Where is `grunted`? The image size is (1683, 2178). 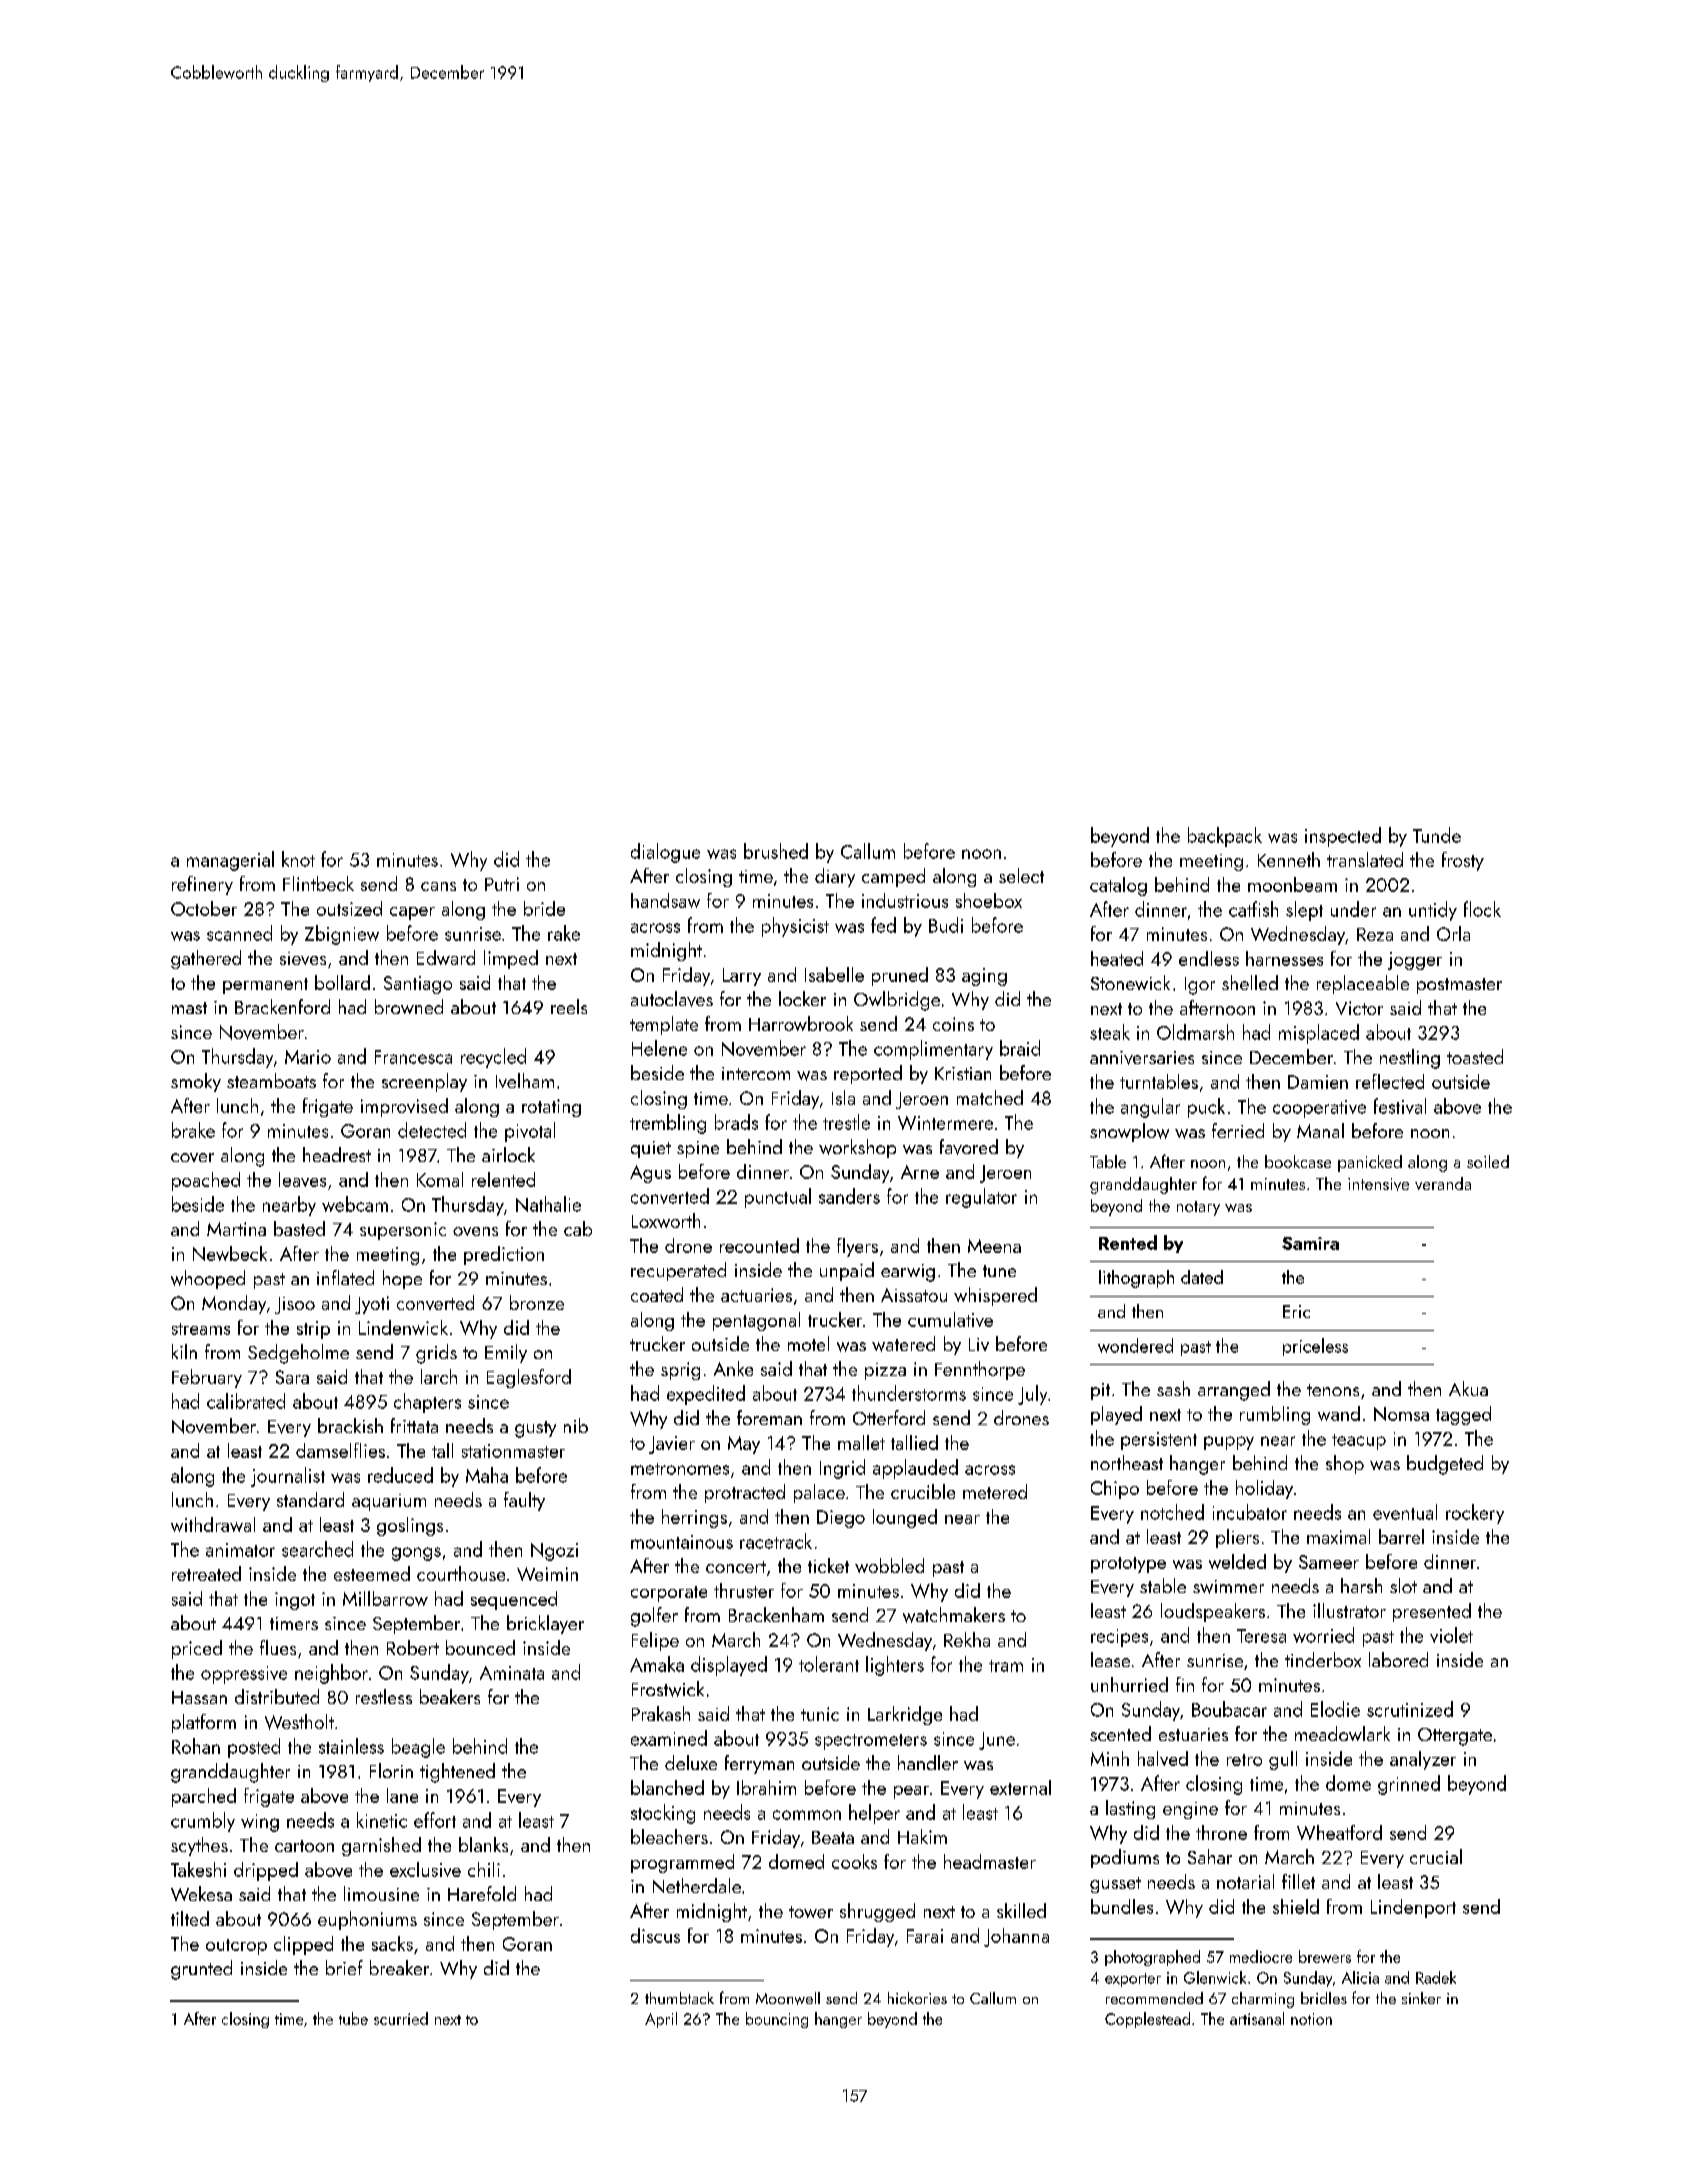 grunted is located at coordinates (201, 1970).
